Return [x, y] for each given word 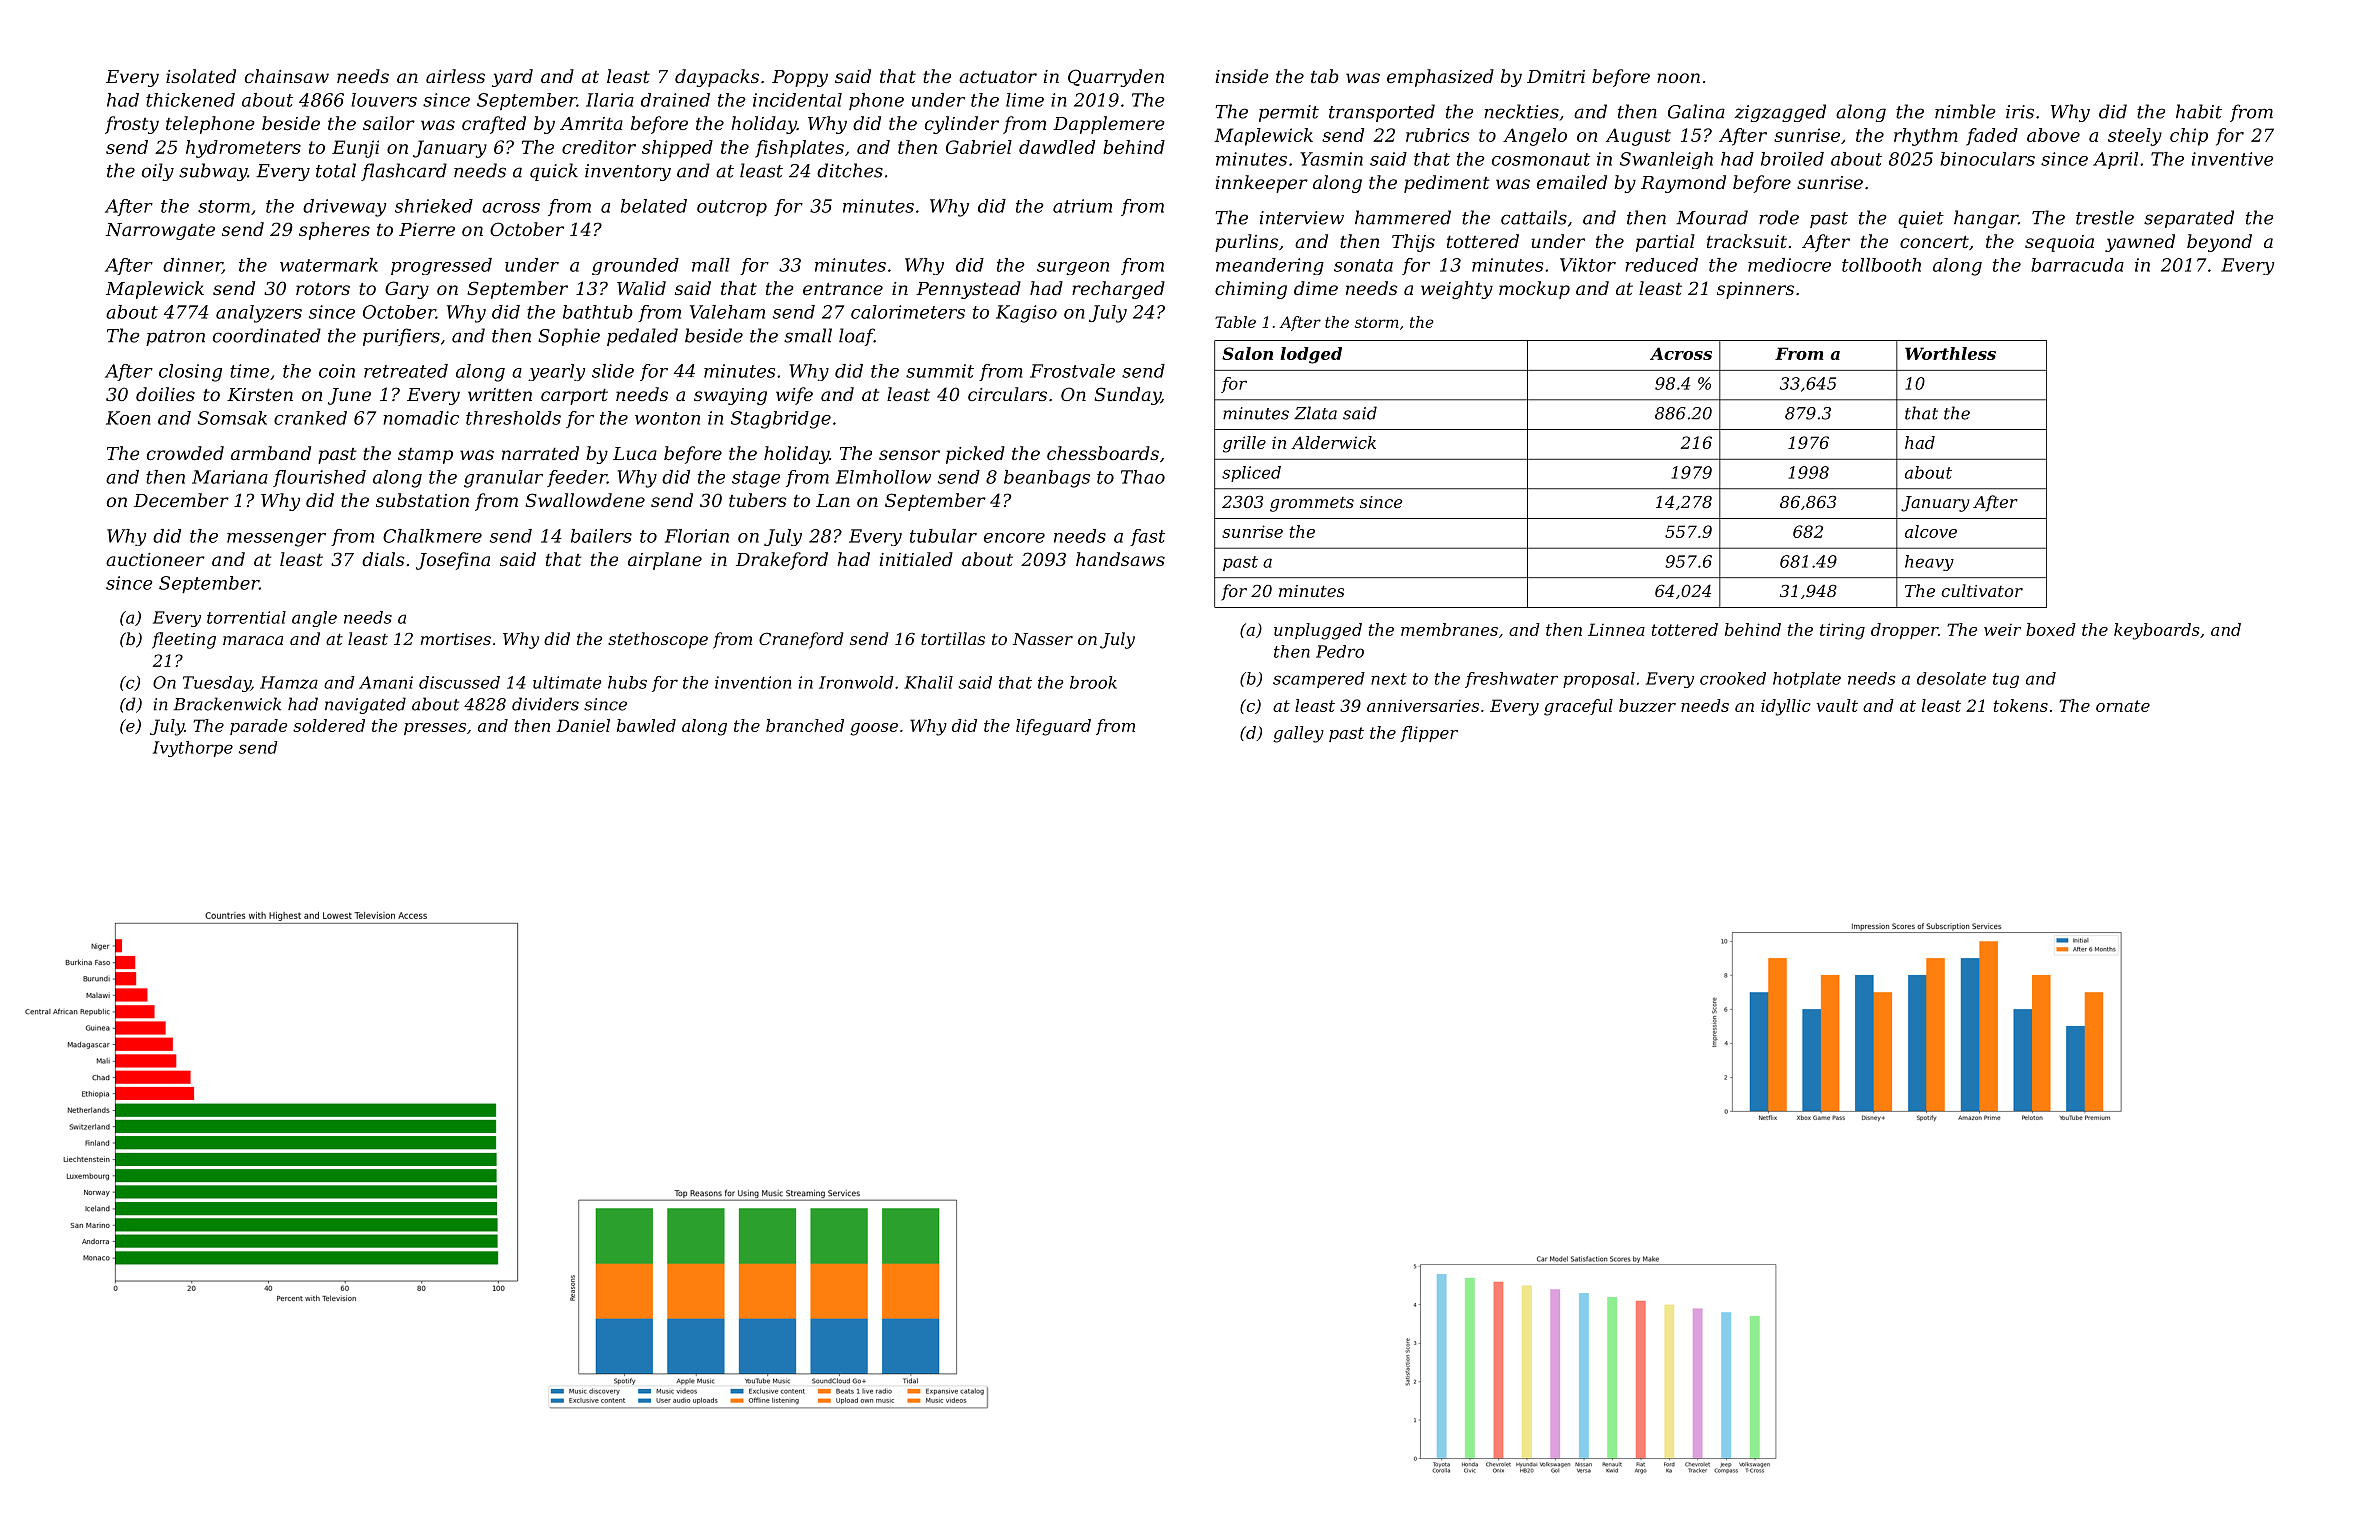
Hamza [289, 682]
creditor [599, 147]
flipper [1429, 734]
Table [1235, 322]
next [1389, 679]
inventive [2233, 159]
